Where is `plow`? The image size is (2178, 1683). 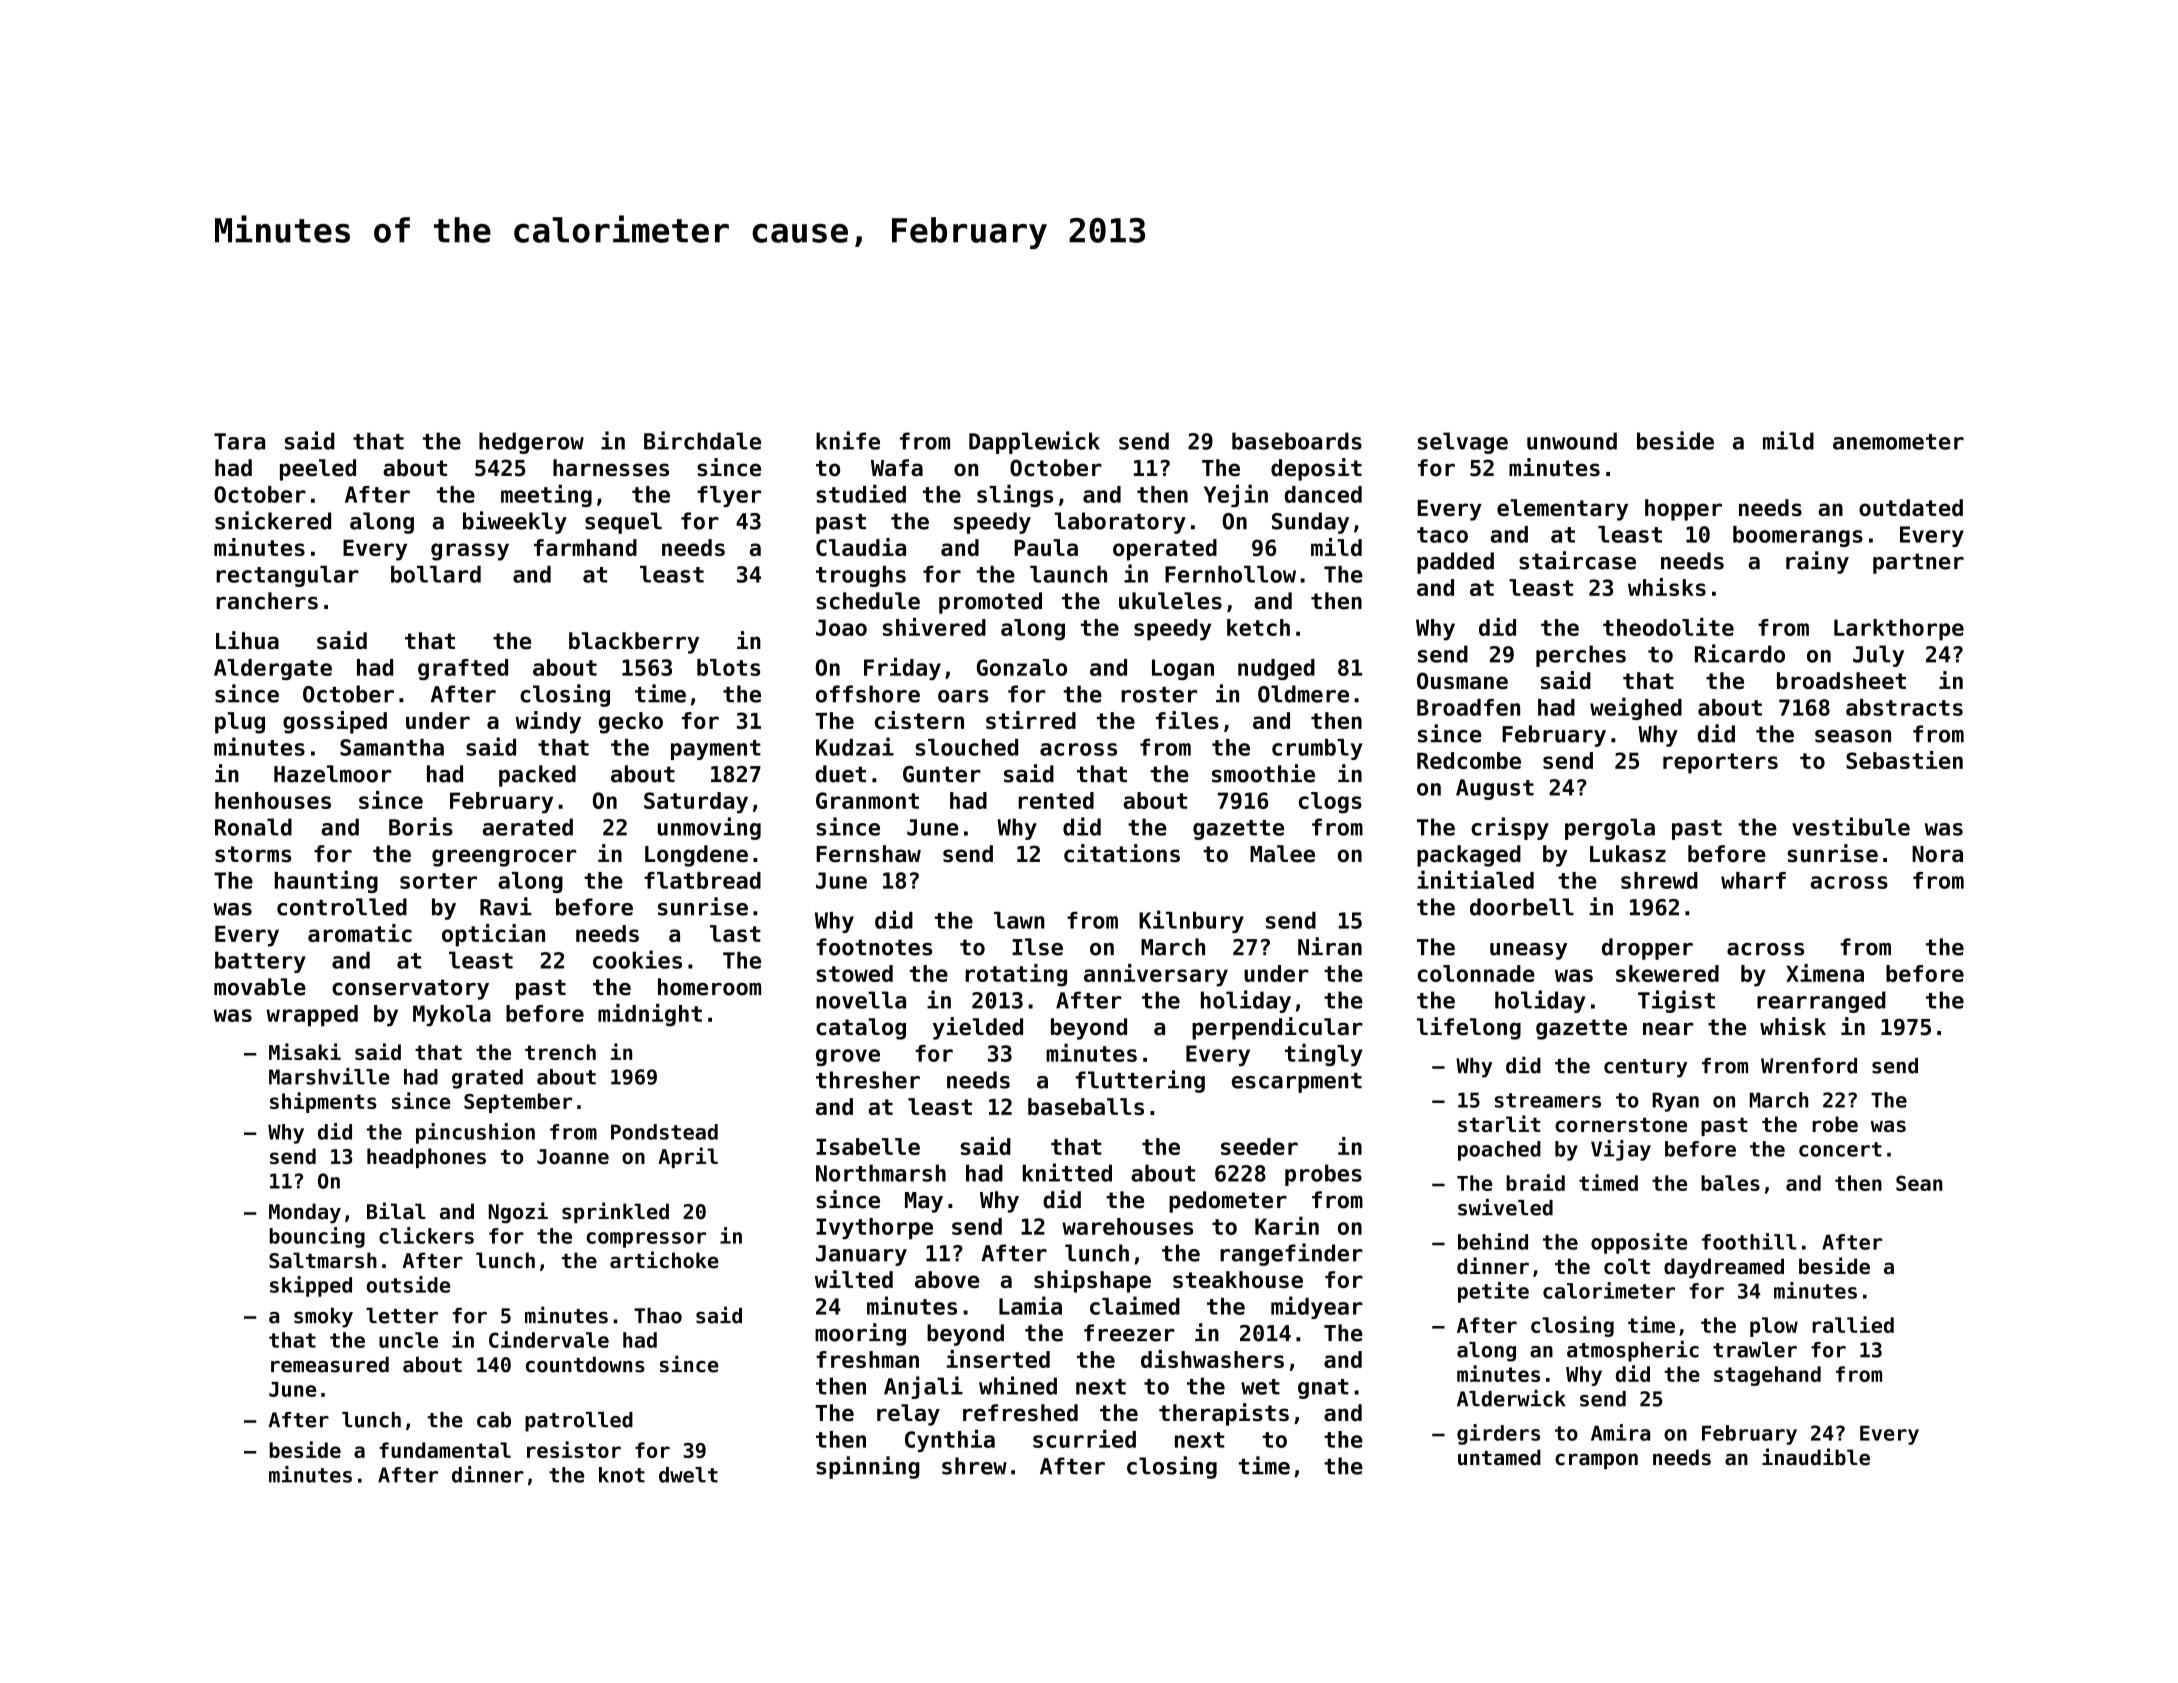
plow is located at coordinates (1774, 1327).
